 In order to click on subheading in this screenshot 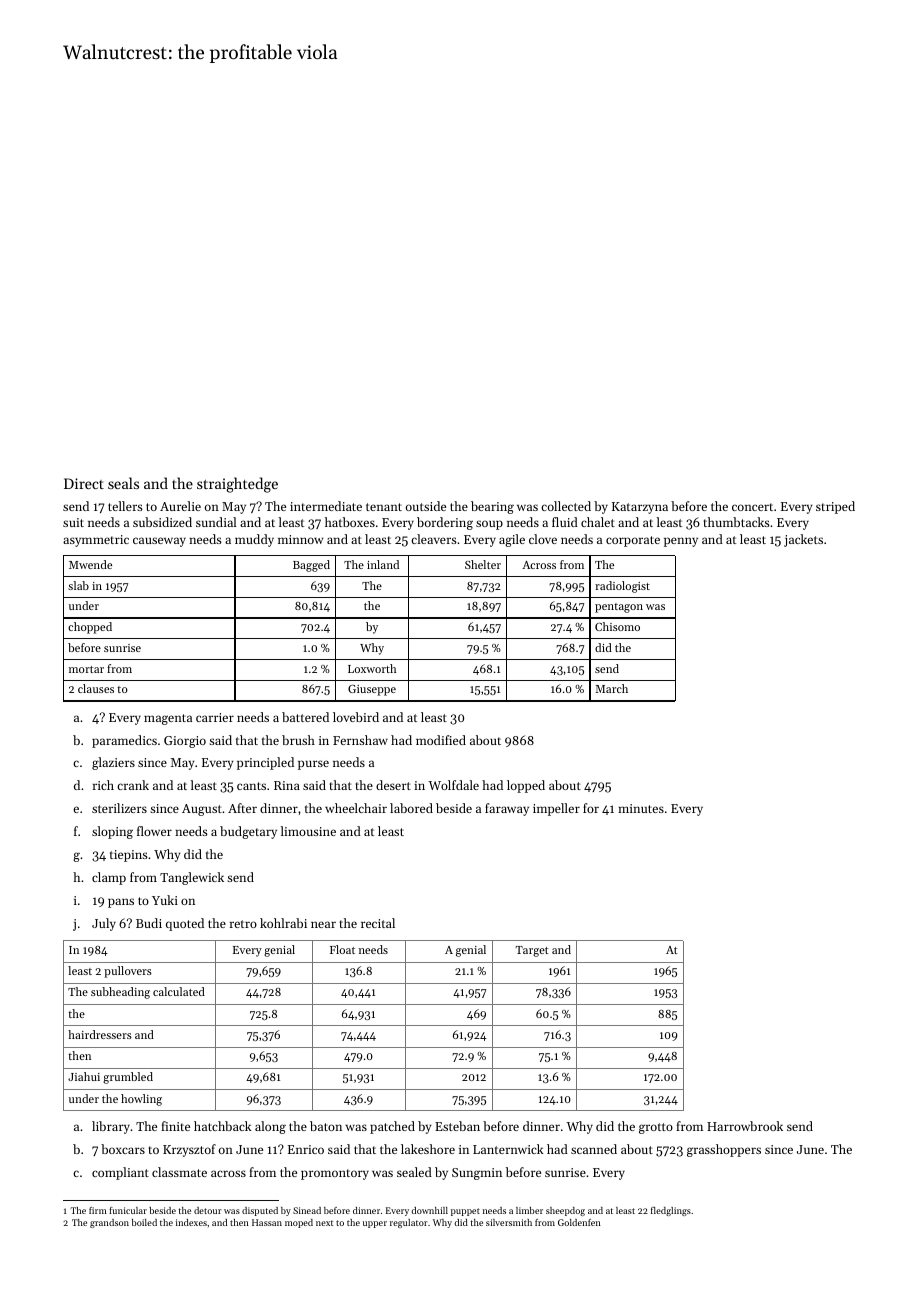, I will do `click(120, 993)`.
